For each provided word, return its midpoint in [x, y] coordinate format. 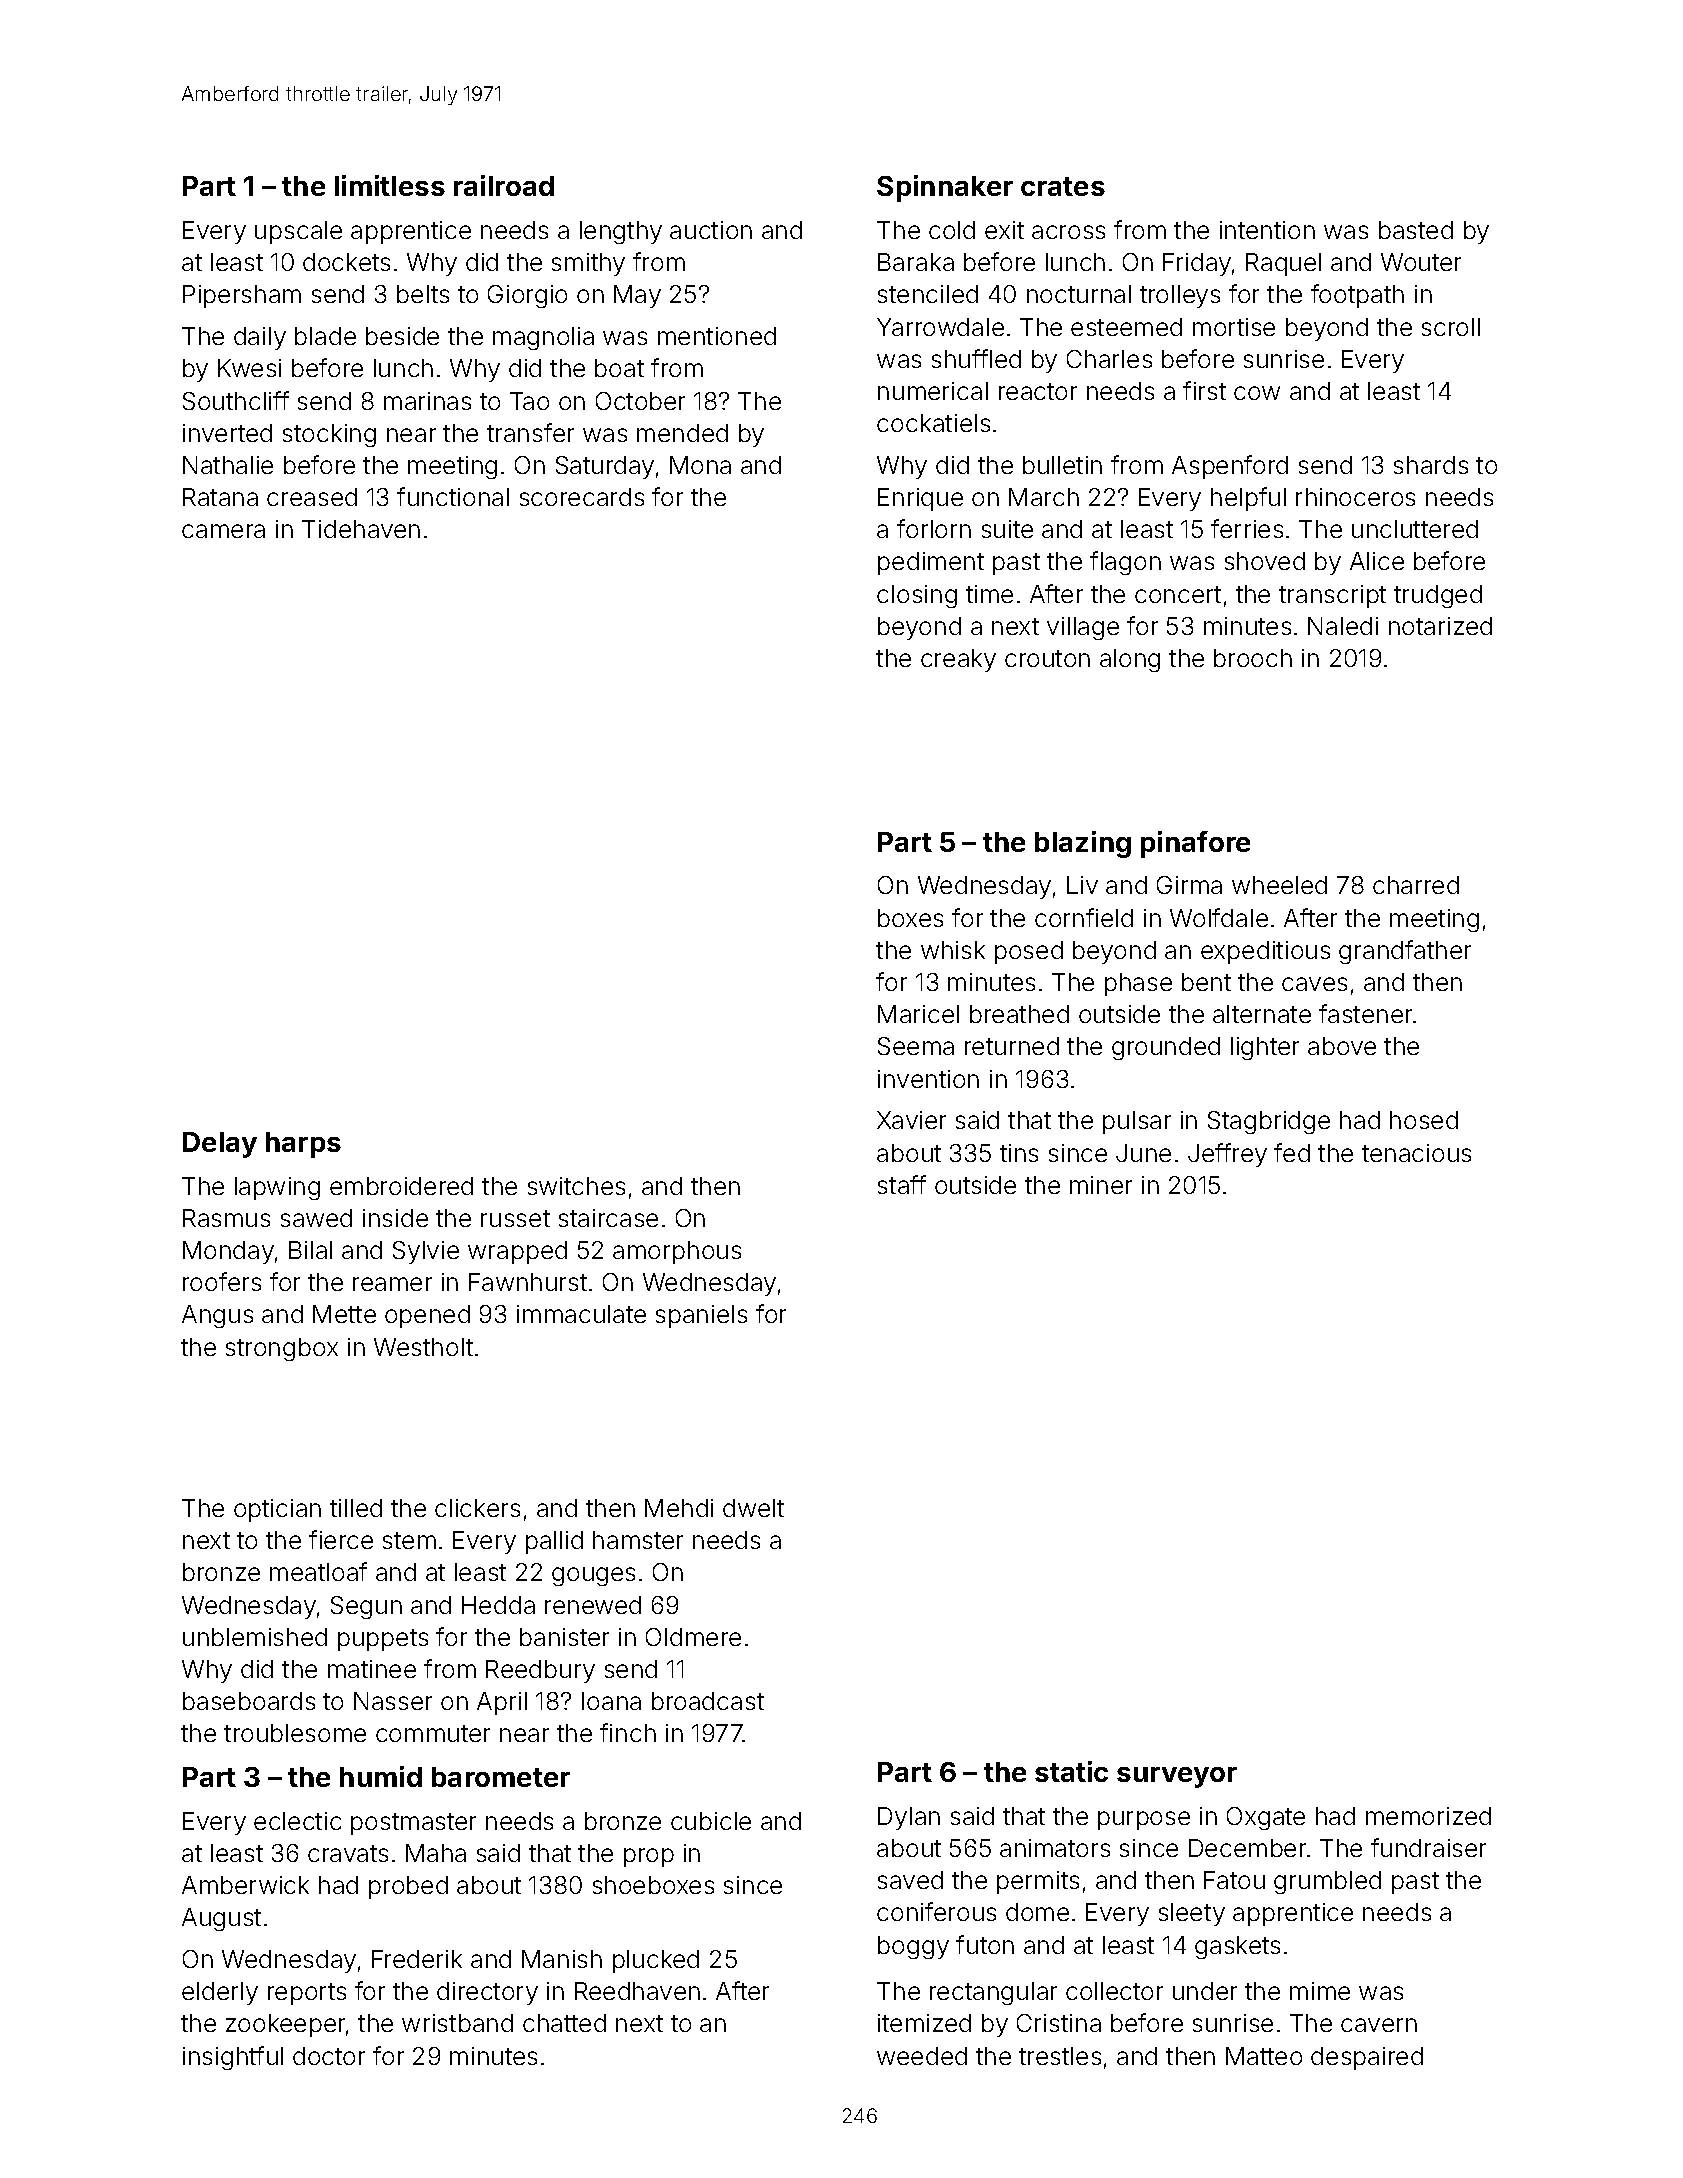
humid [381, 1776]
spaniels [701, 1316]
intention [1267, 230]
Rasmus [226, 1218]
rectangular [993, 1993]
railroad [504, 185]
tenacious [1416, 1153]
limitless [390, 185]
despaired [1367, 2058]
